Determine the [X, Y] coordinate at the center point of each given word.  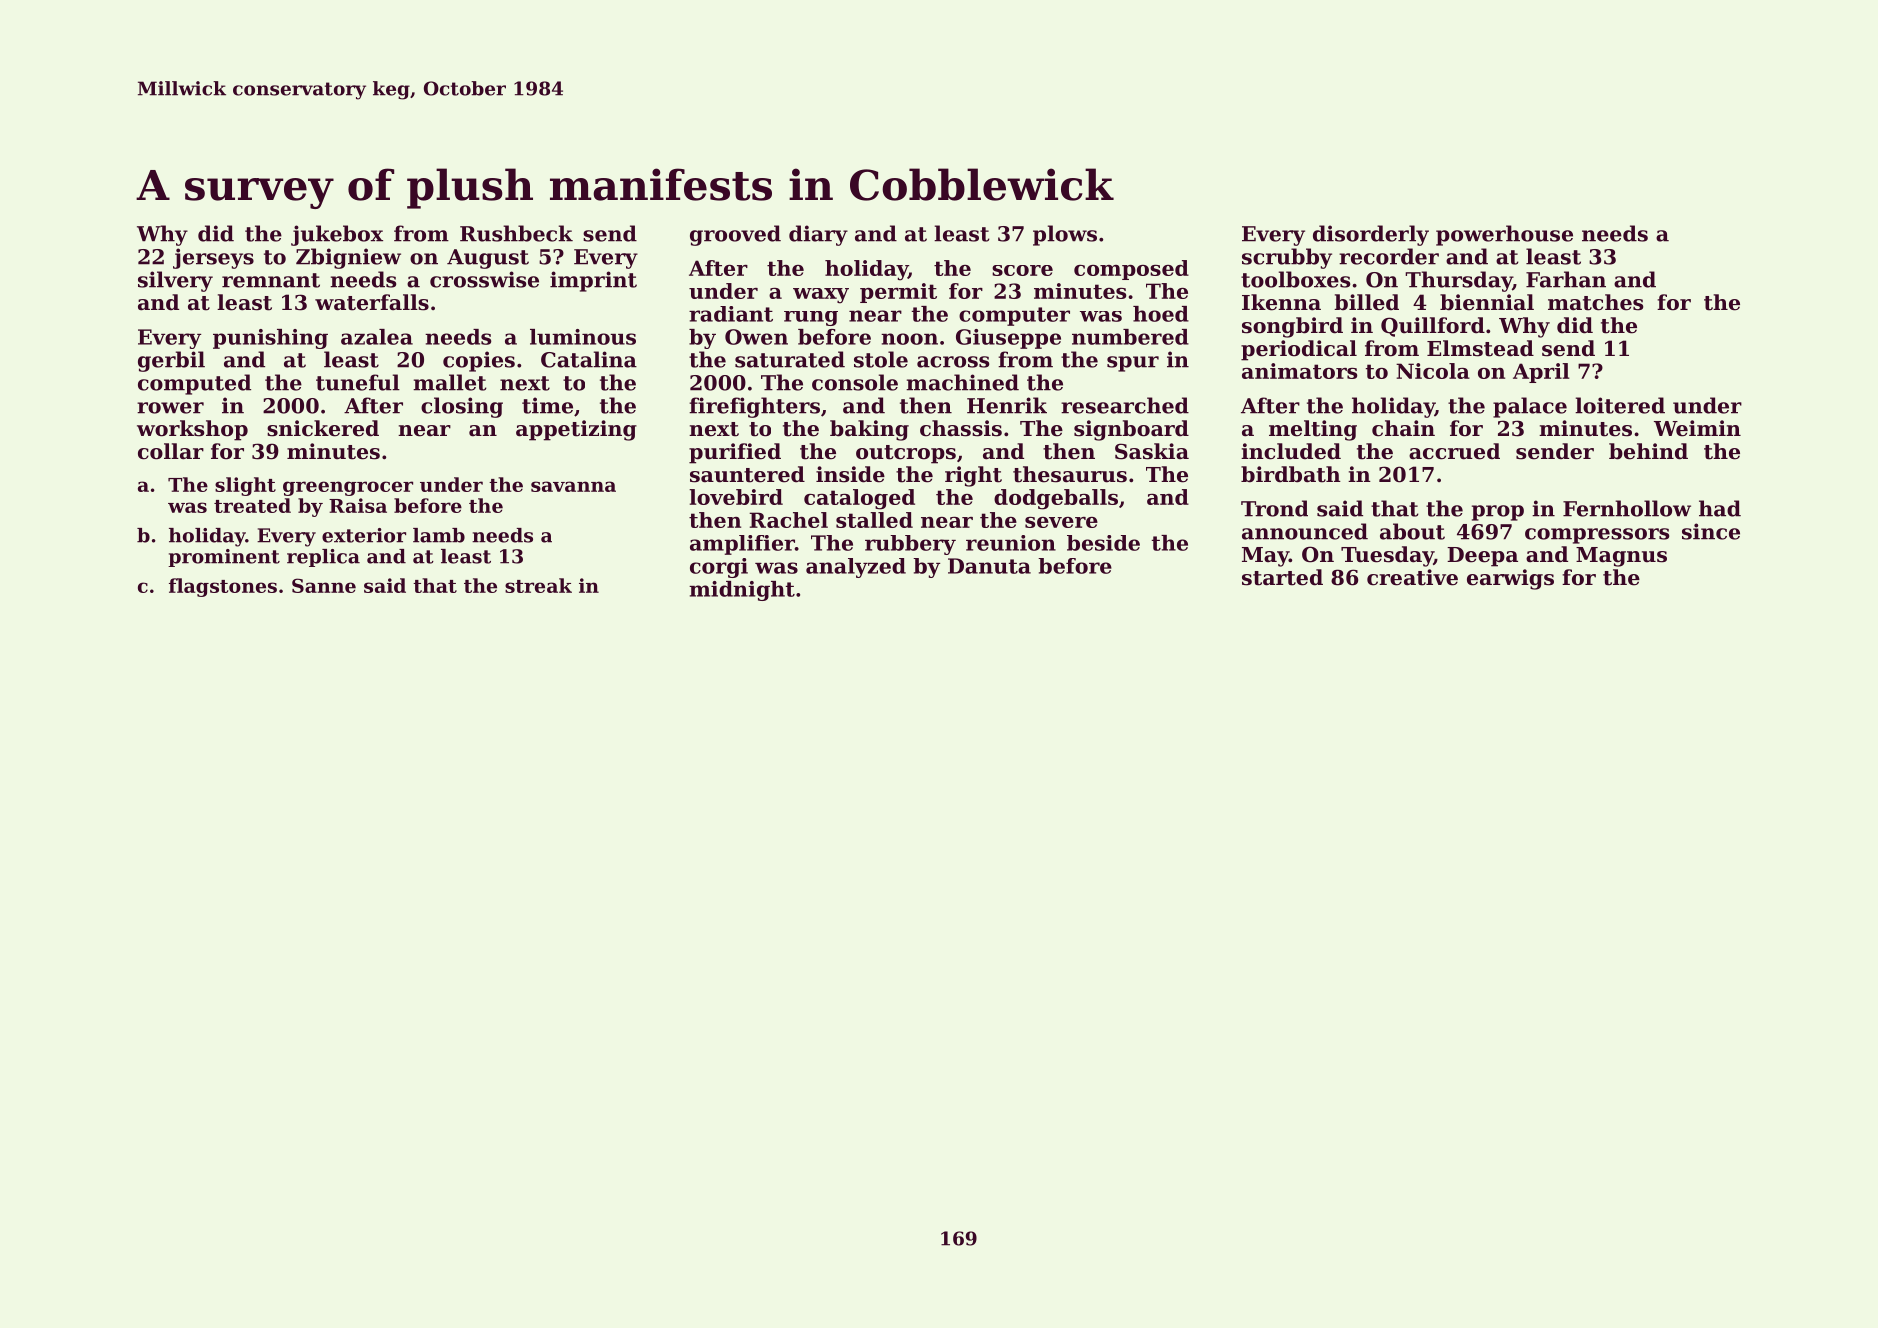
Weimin [1697, 428]
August [488, 259]
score [1022, 270]
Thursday [1459, 281]
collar [171, 451]
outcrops [906, 454]
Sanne [324, 585]
